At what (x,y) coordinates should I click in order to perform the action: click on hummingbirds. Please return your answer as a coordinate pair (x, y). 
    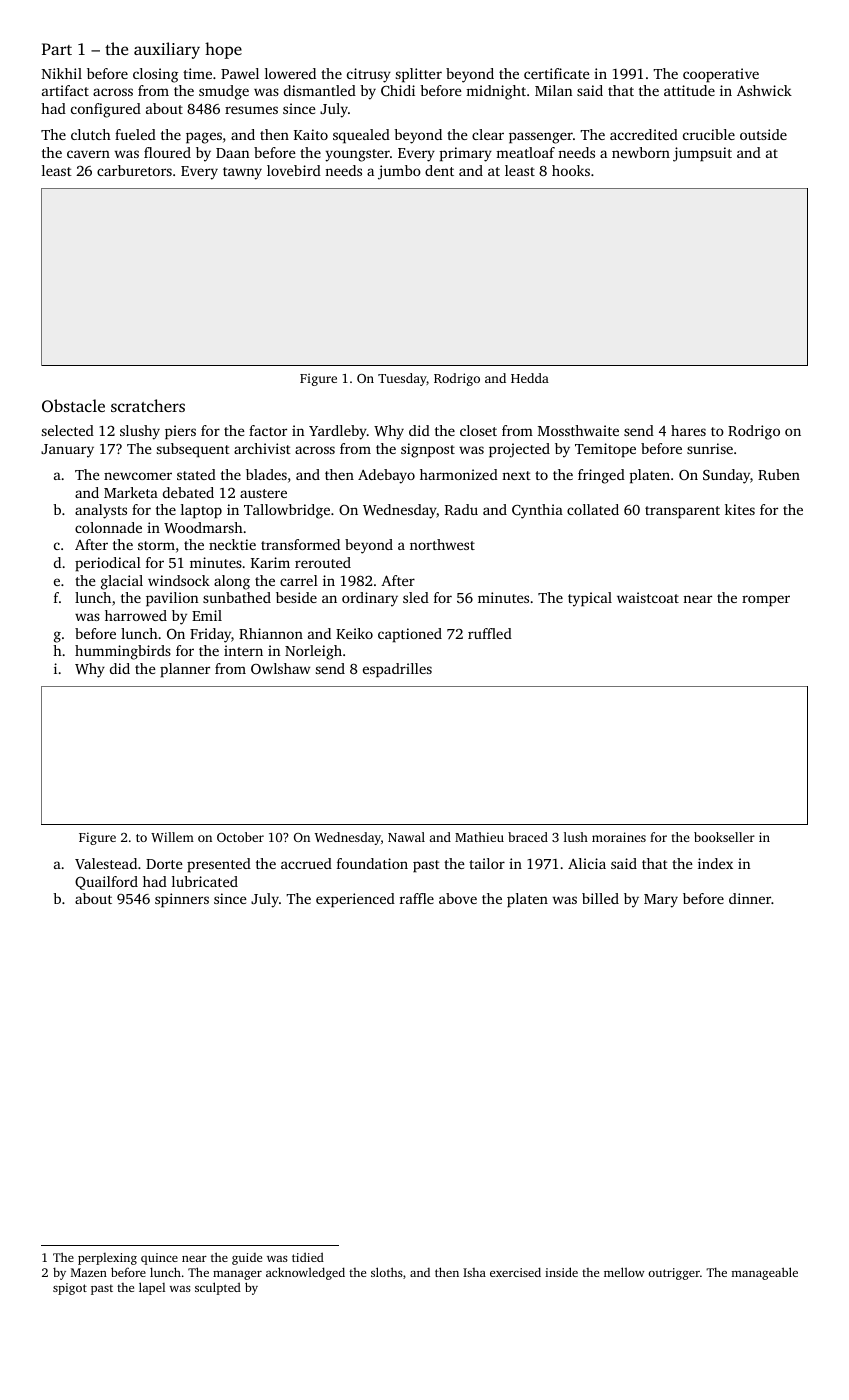
    Looking at the image, I should click on (123, 652).
